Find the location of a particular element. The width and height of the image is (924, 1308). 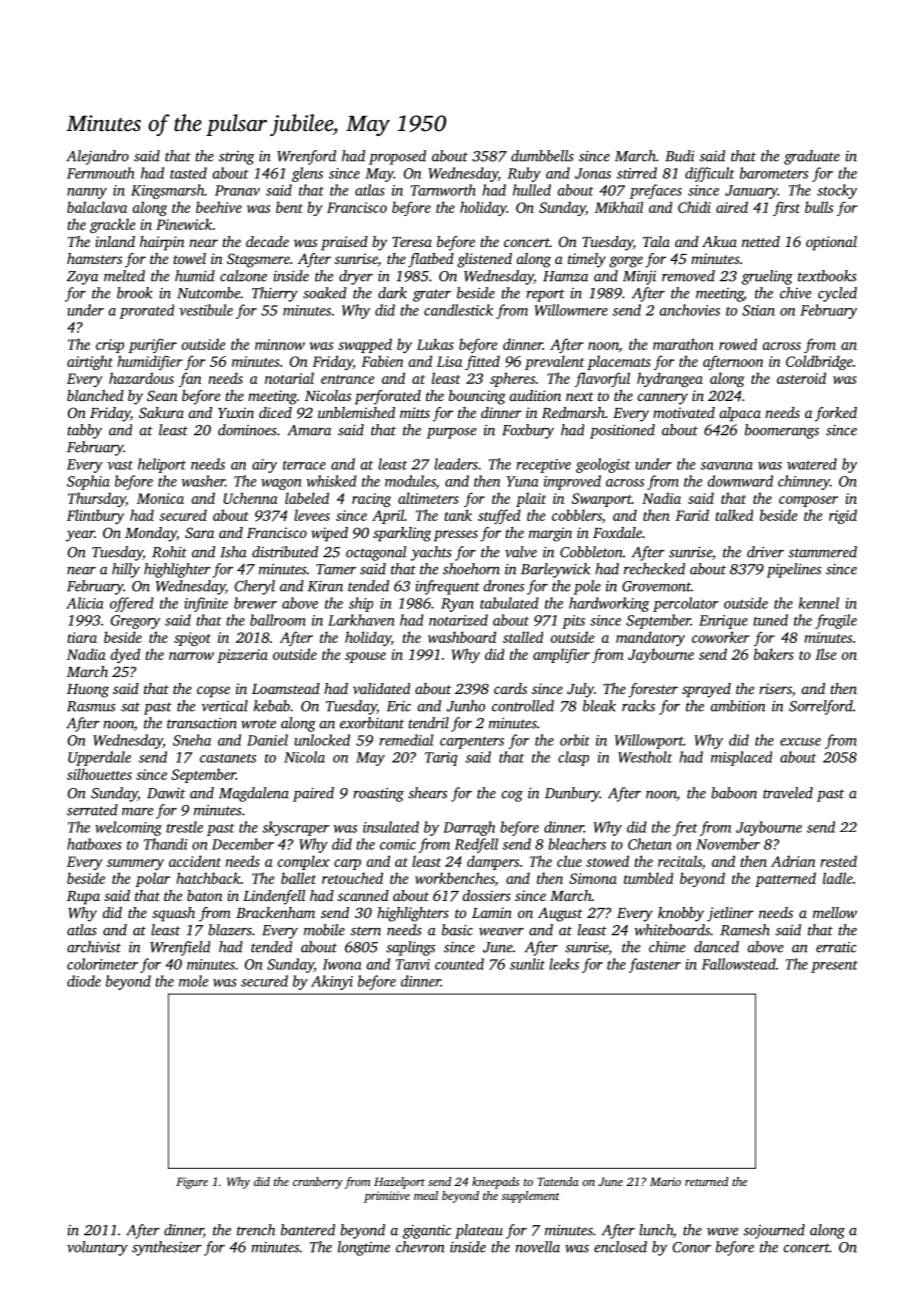

Alicia is located at coordinates (84, 603).
